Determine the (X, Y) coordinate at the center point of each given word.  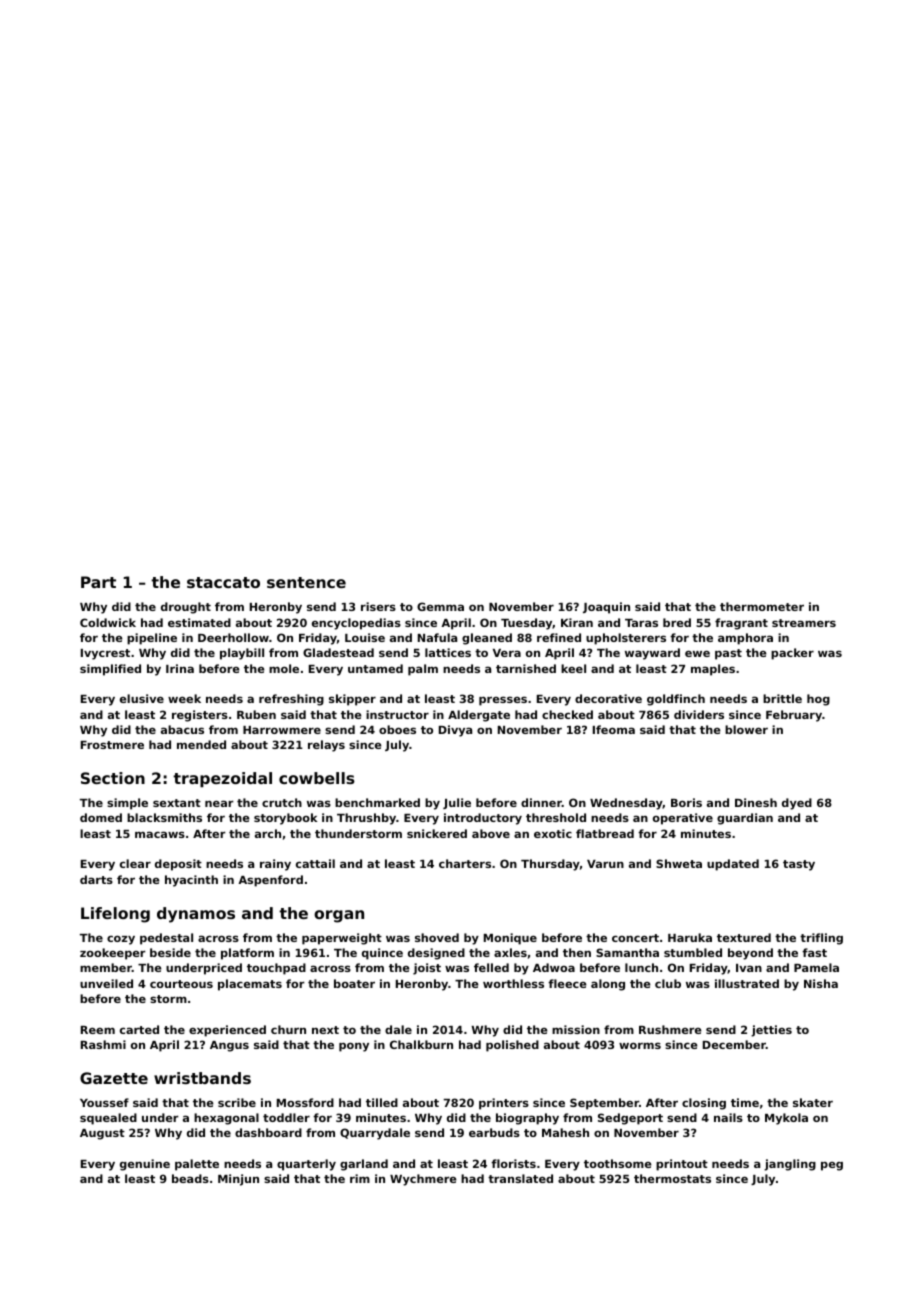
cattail (315, 863)
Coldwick (108, 622)
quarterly (306, 1165)
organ (339, 916)
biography (527, 1119)
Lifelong (115, 915)
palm (423, 670)
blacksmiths (164, 817)
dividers (699, 714)
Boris (686, 802)
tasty (799, 865)
